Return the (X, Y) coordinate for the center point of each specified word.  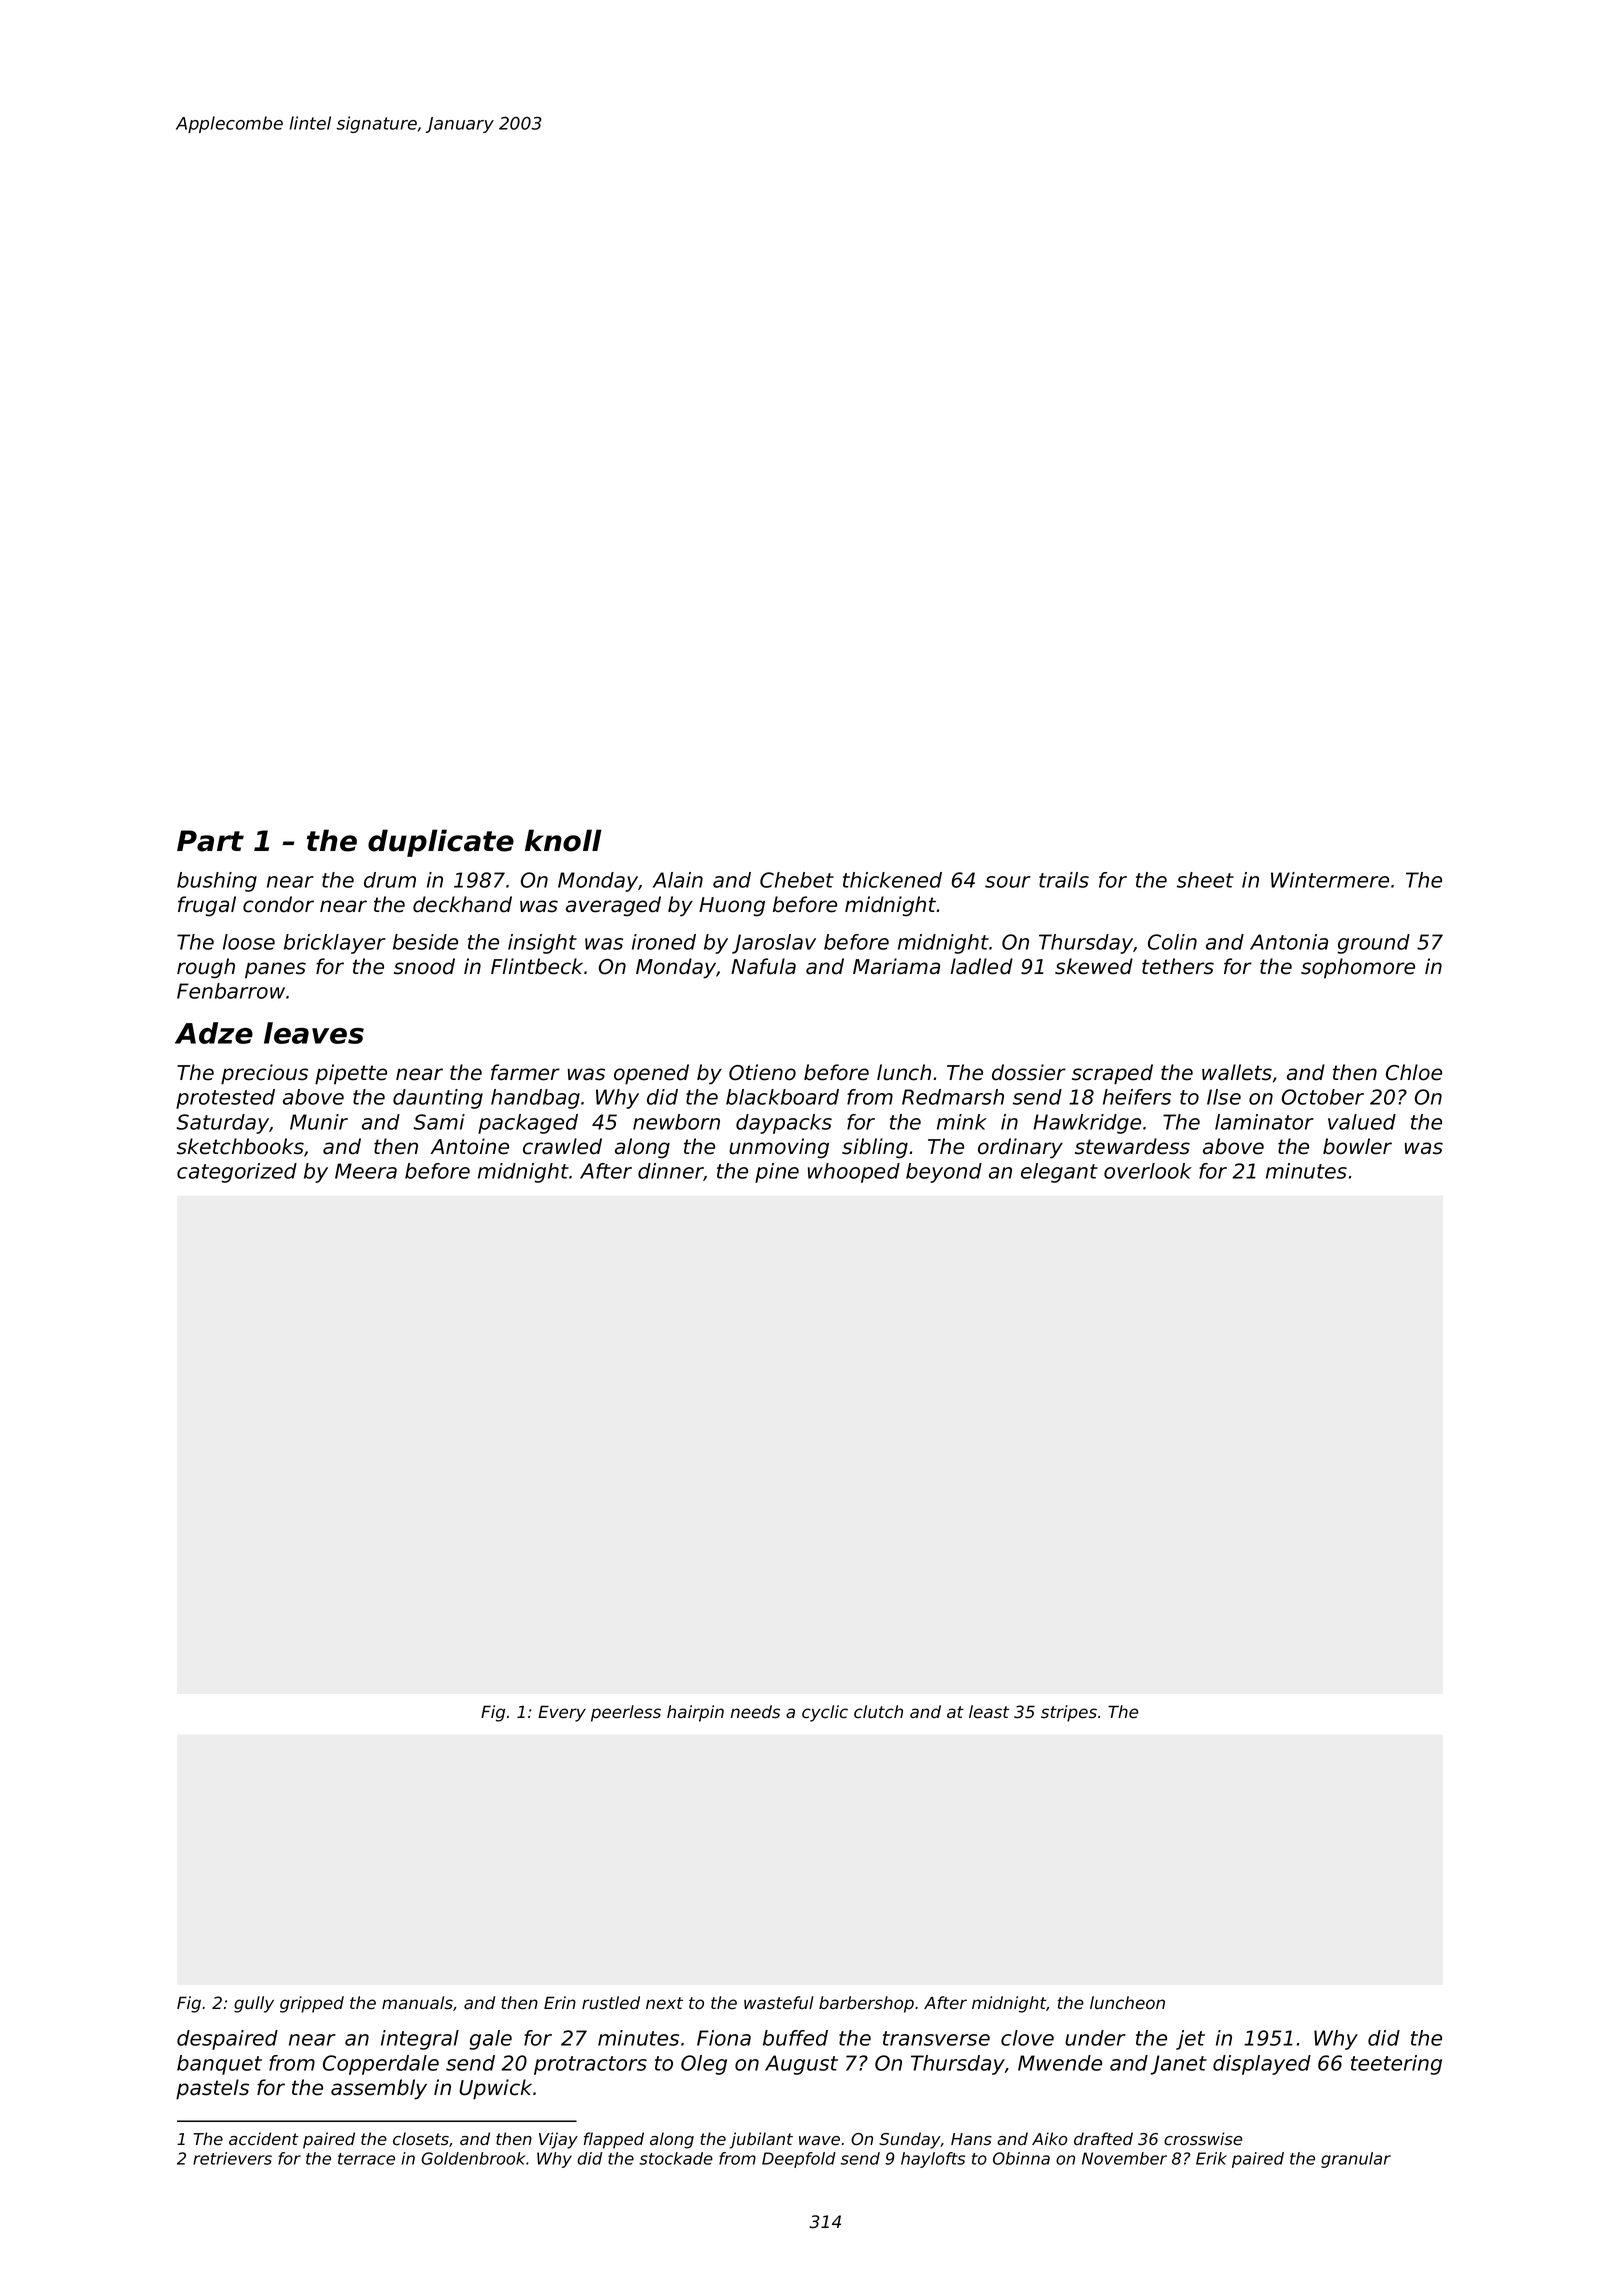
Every (562, 1713)
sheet (1205, 880)
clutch (878, 1712)
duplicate (441, 843)
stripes (1069, 1713)
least (989, 1712)
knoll (563, 840)
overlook (1148, 1171)
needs (755, 1712)
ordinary (1020, 1148)
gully (254, 2004)
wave (819, 2141)
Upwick (495, 2089)
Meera (366, 1171)
